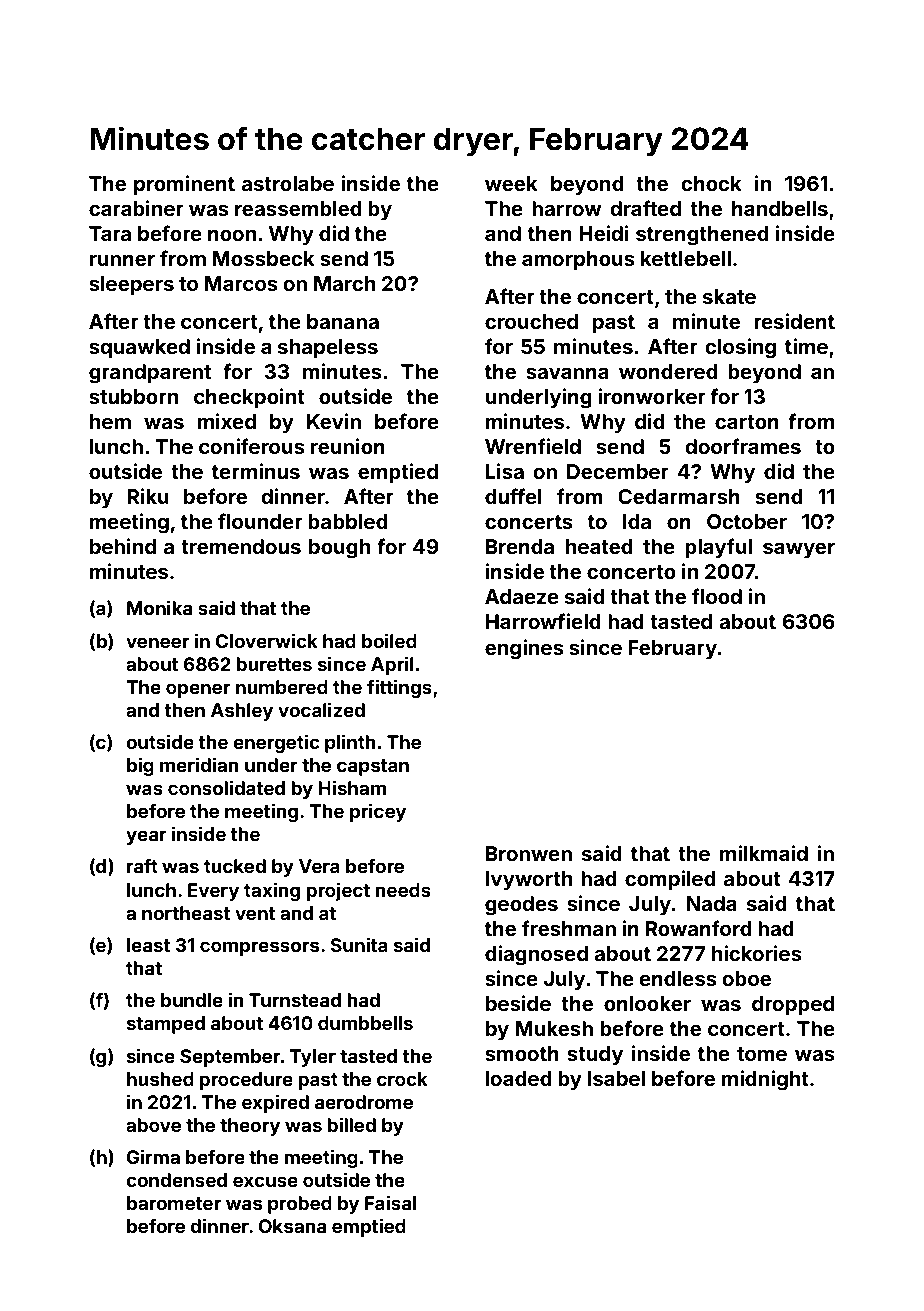 This screenshot has height=1311, width=924. Describe the element at coordinates (184, 185) in the screenshot. I see `prominent` at that location.
